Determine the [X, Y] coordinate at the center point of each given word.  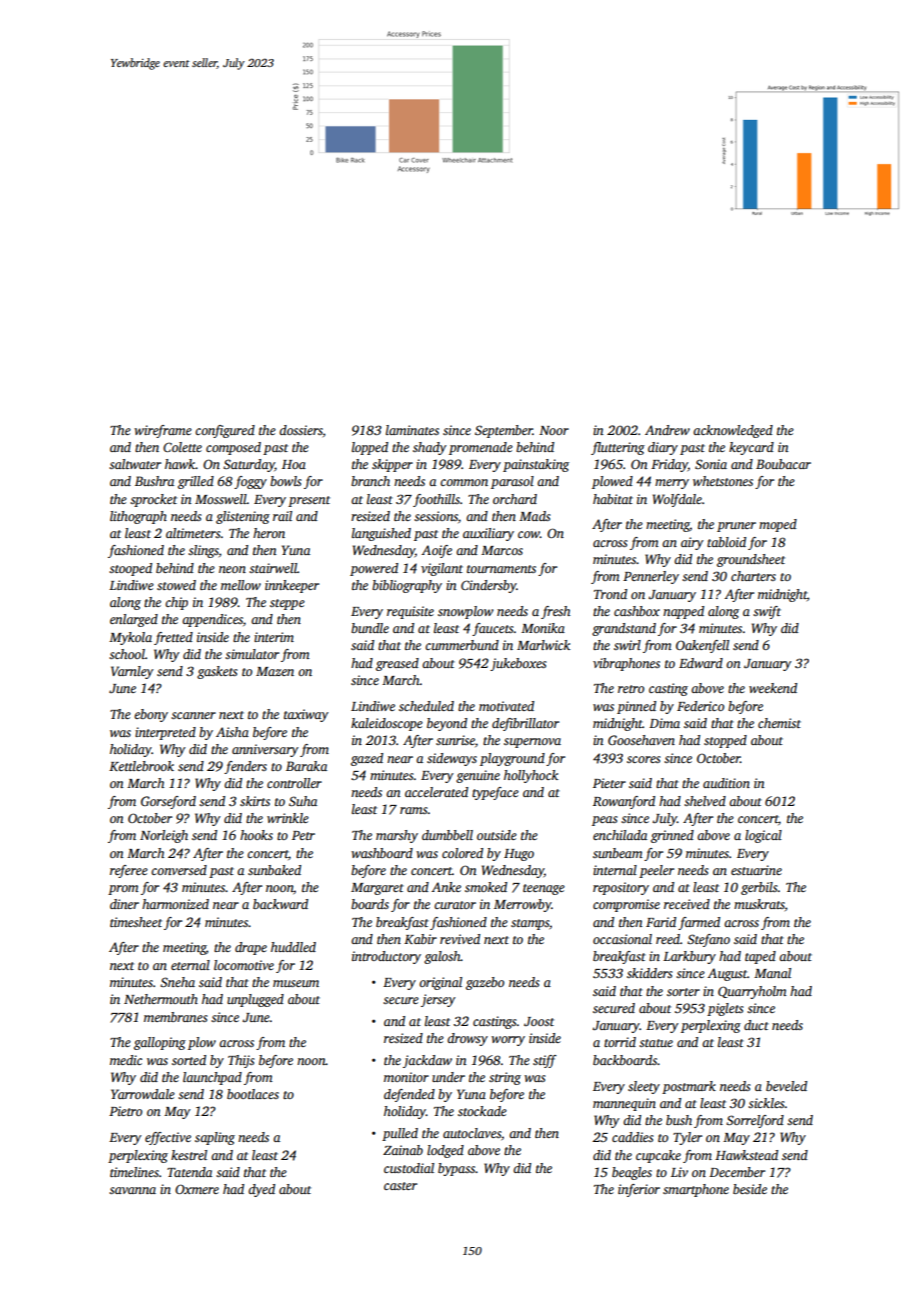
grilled [196, 482]
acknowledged [733, 431]
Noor [554, 430]
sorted [189, 1060]
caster [400, 1186]
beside [750, 1189]
